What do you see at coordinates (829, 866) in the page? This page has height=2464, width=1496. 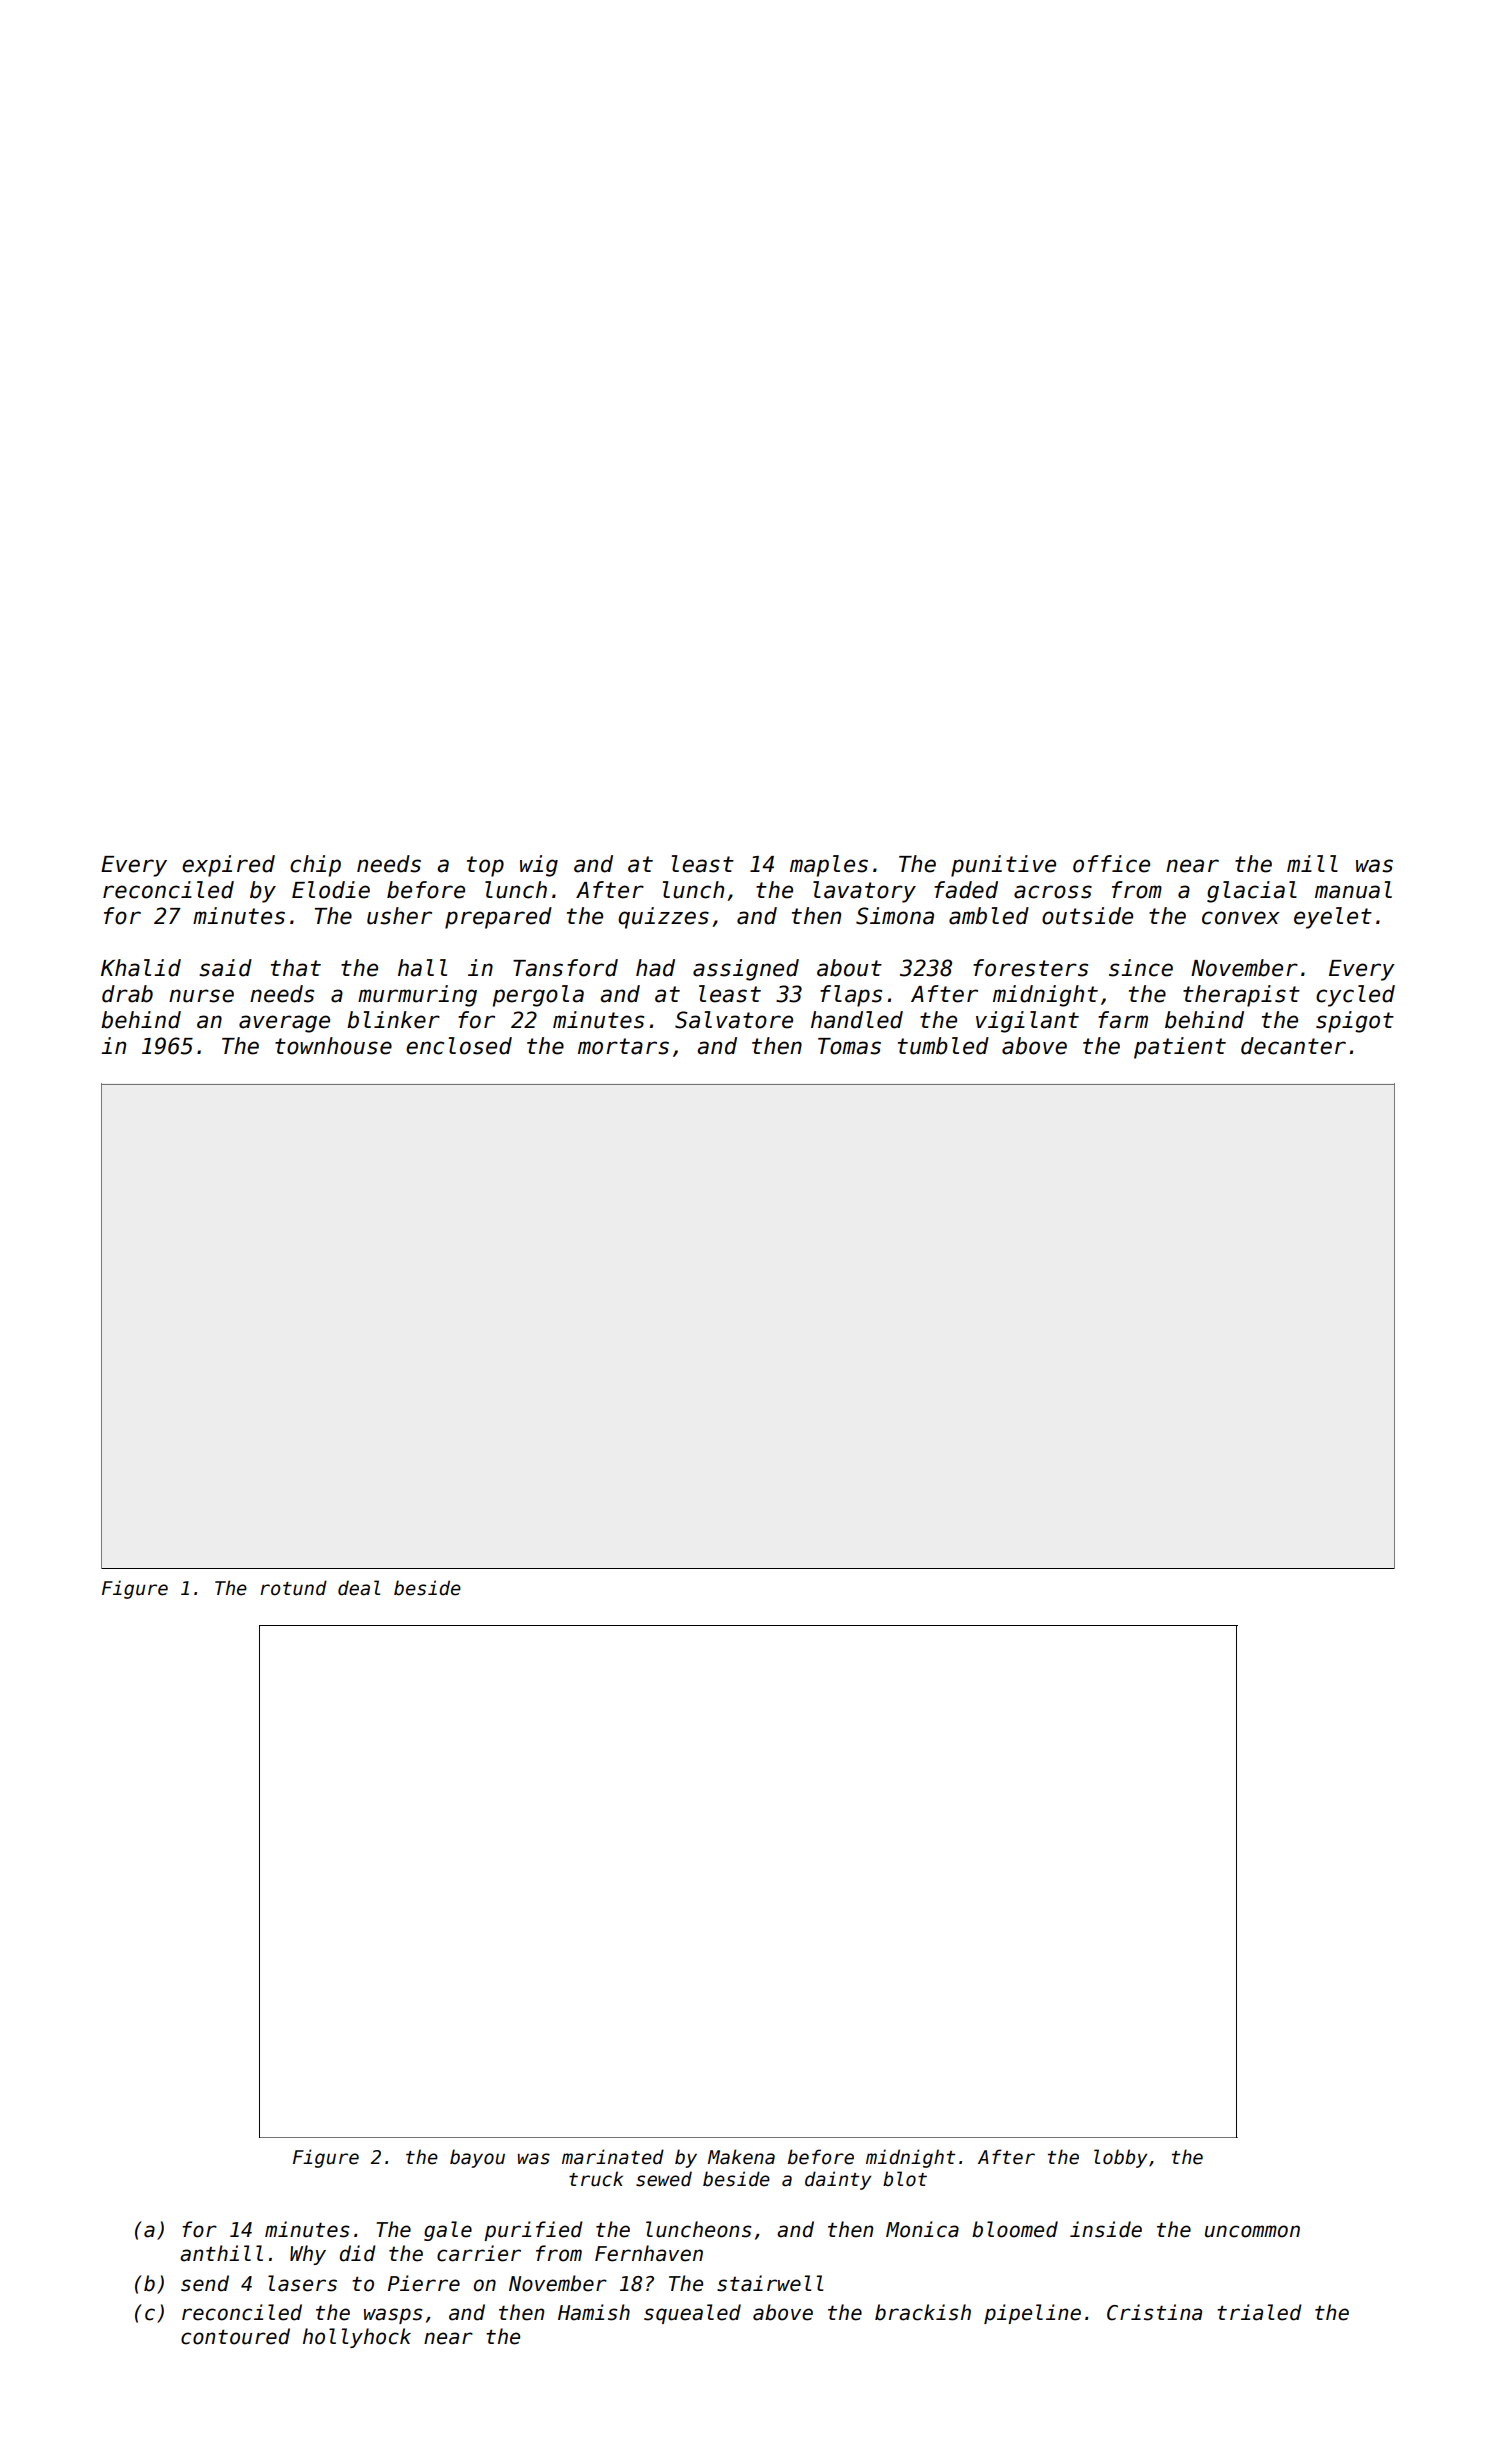 I see `maples` at bounding box center [829, 866].
